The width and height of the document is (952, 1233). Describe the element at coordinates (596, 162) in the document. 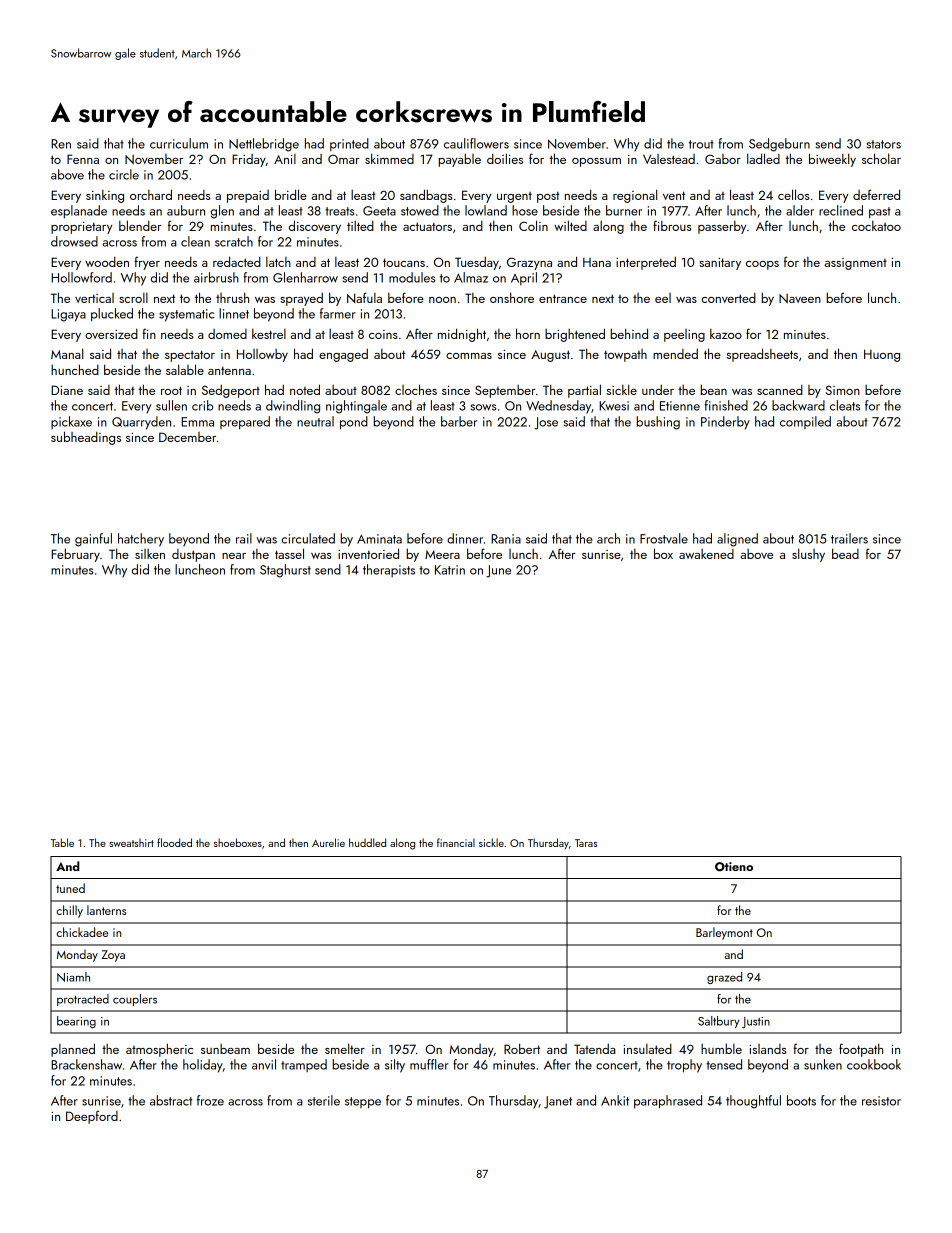

I see `opossum` at that location.
